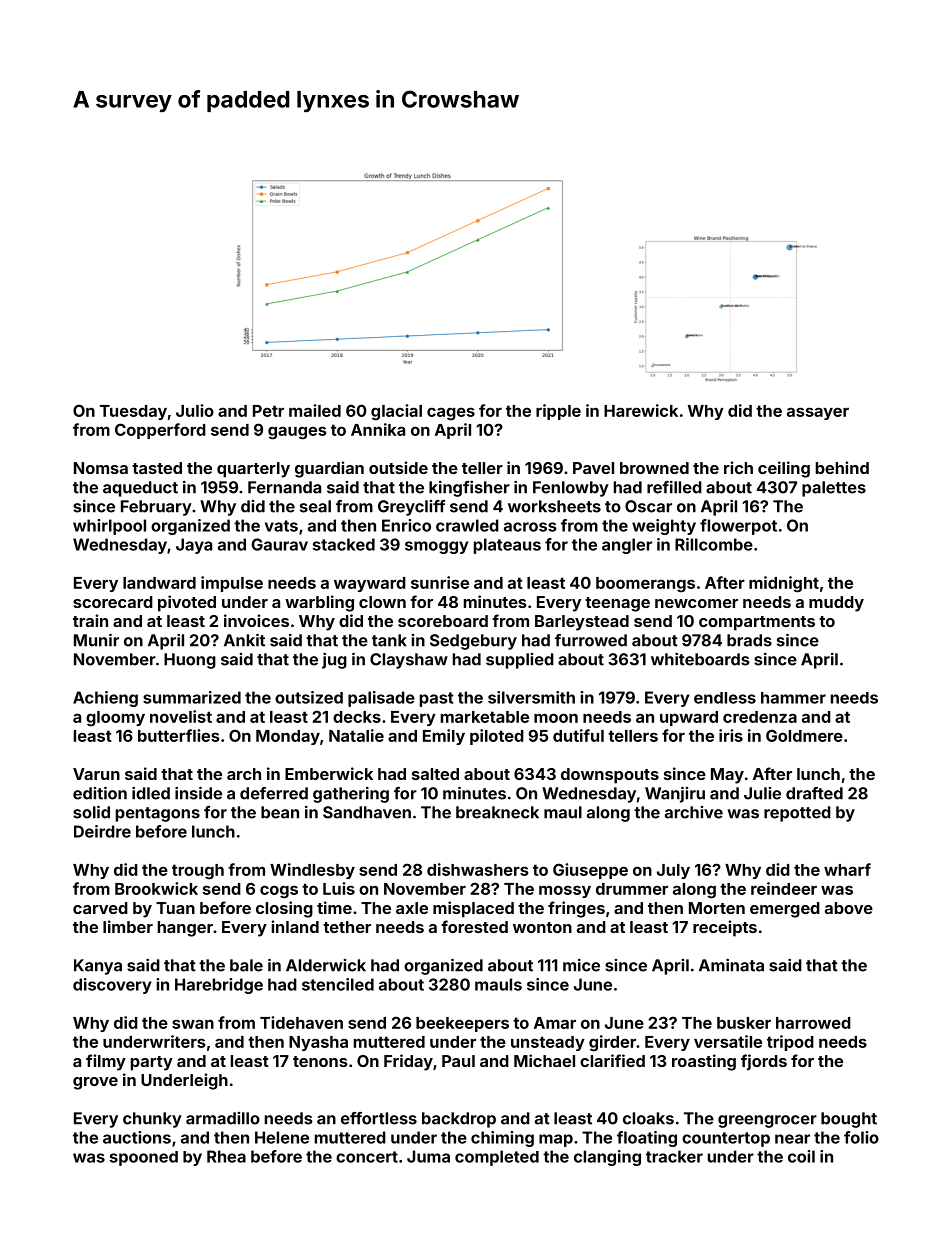 Image resolution: width=952 pixels, height=1233 pixels. I want to click on Kanya, so click(98, 967).
